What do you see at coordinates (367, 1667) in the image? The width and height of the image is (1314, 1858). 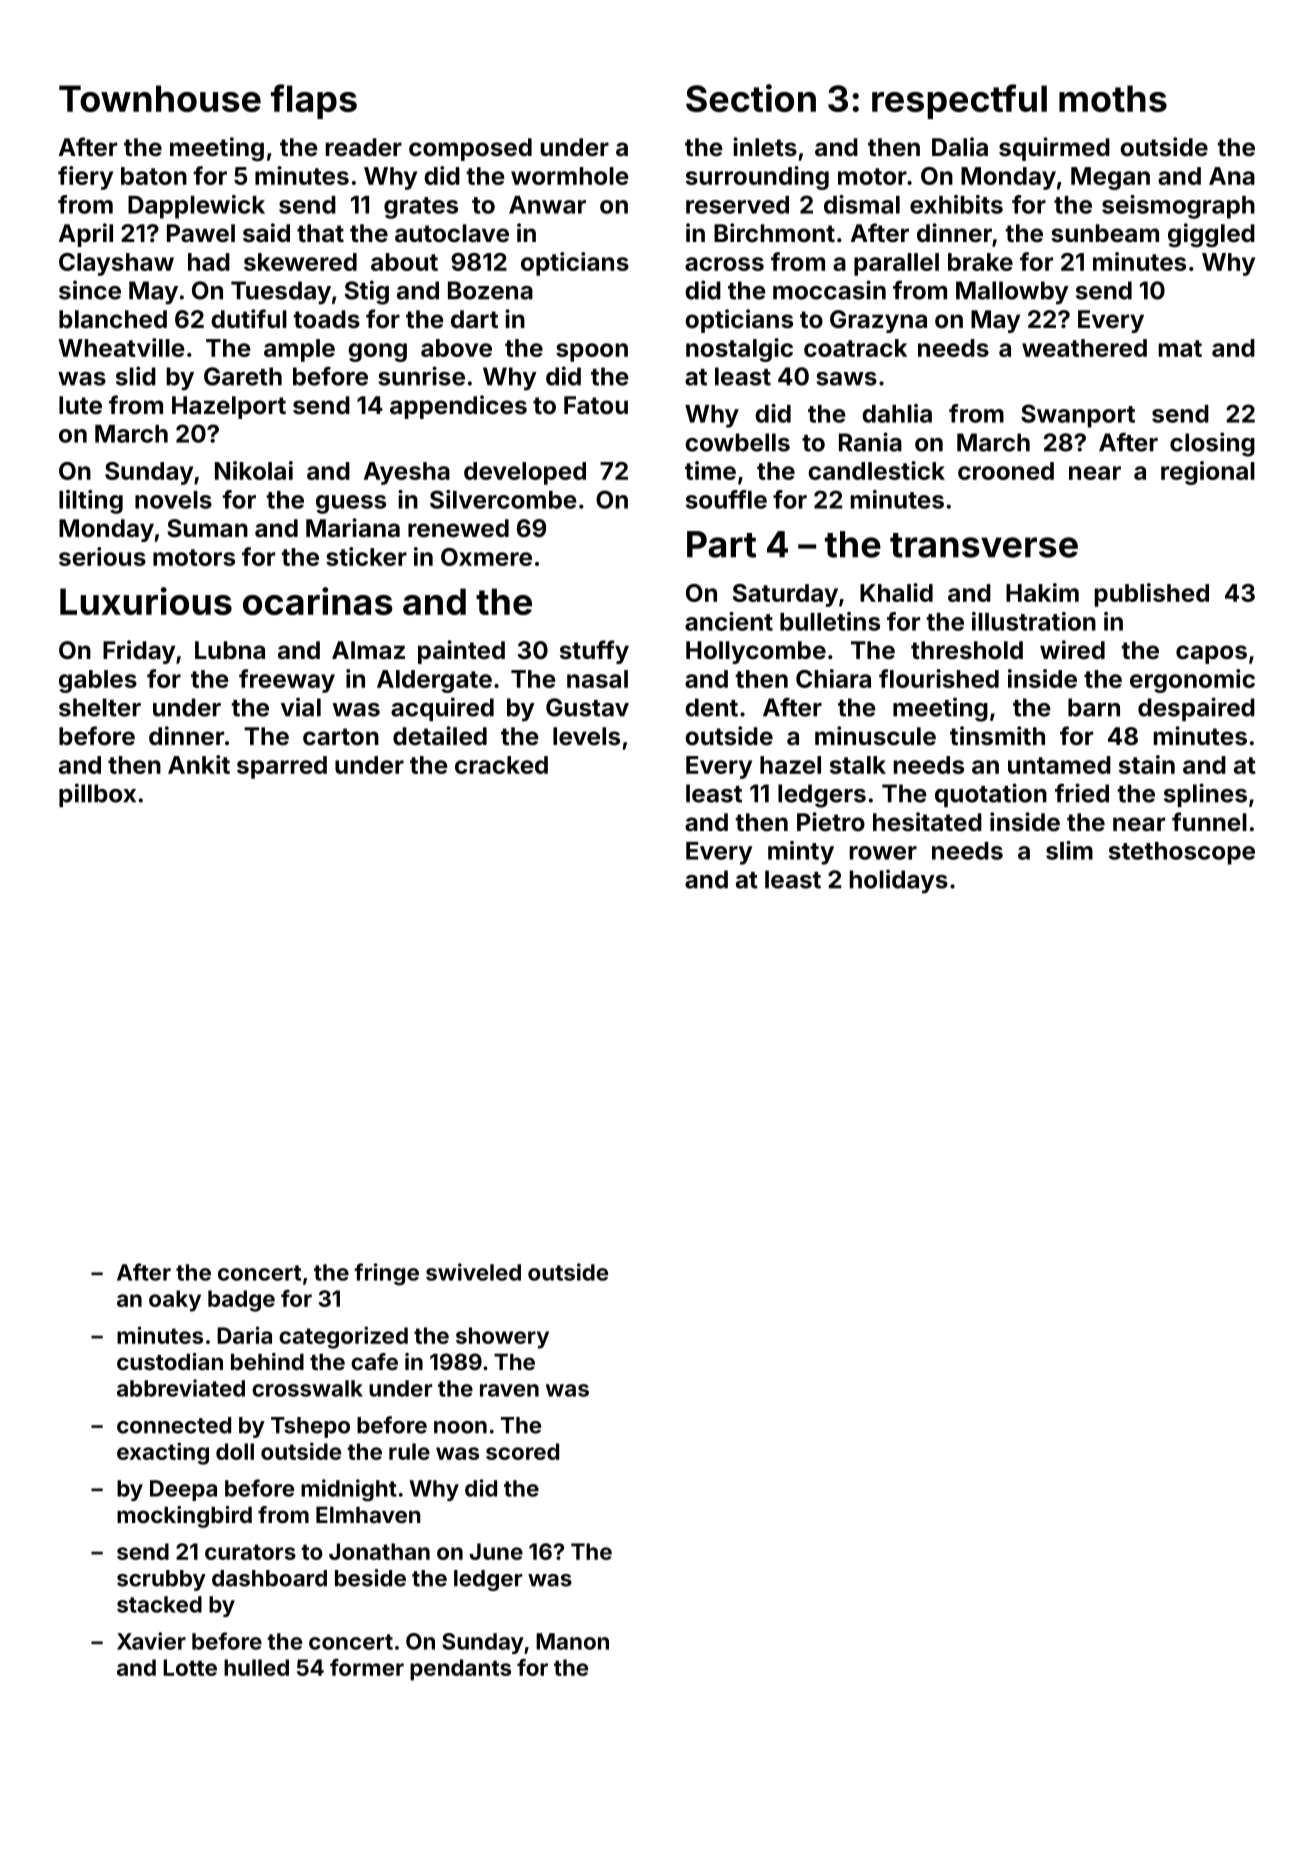 I see `former` at bounding box center [367, 1667].
